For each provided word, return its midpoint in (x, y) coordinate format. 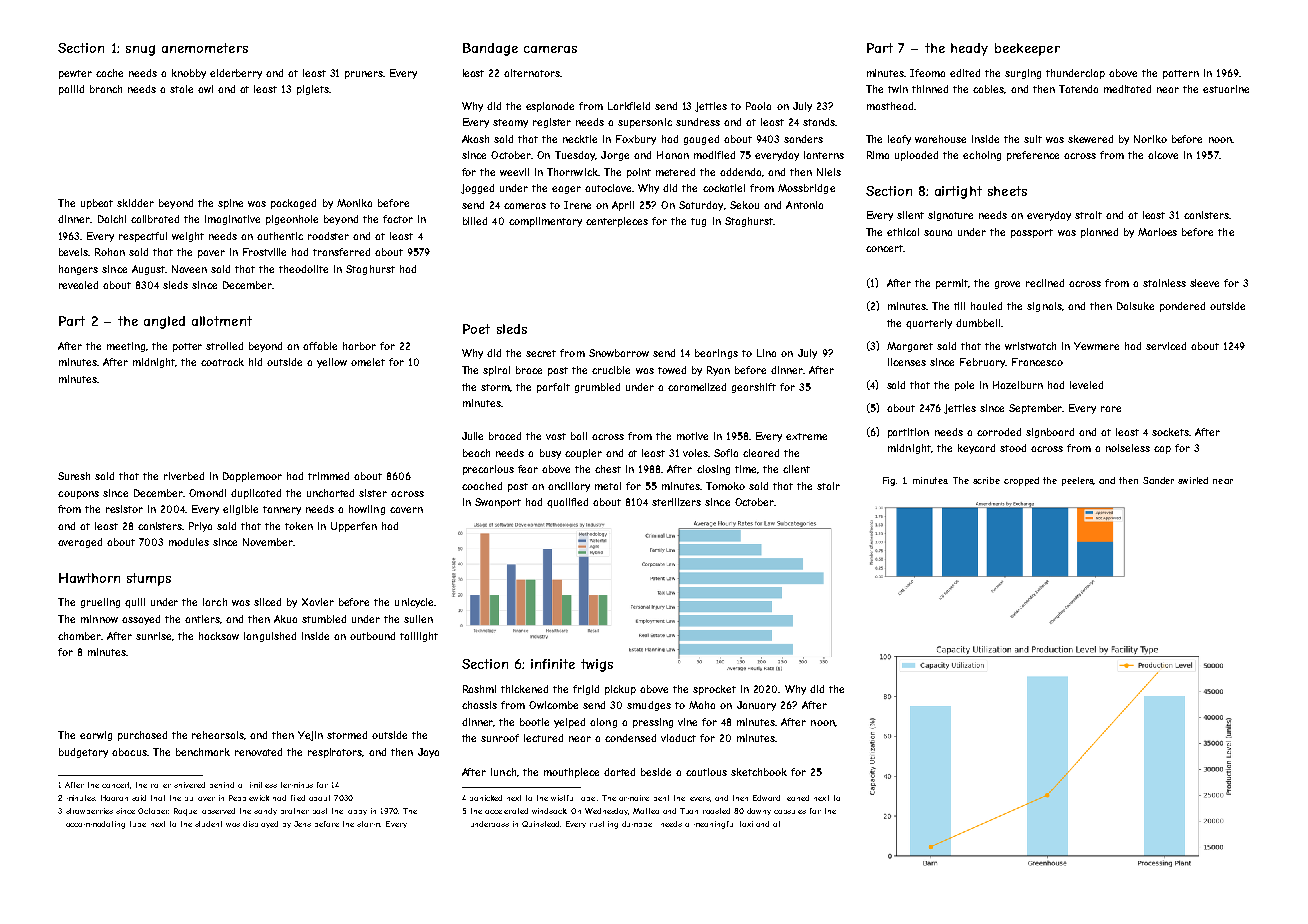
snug (140, 50)
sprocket (714, 690)
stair (828, 486)
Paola (758, 106)
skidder (135, 203)
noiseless (1128, 448)
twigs (597, 665)
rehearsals (218, 735)
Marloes (1157, 232)
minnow (99, 619)
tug (698, 222)
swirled (1193, 480)
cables (988, 89)
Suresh (74, 476)
